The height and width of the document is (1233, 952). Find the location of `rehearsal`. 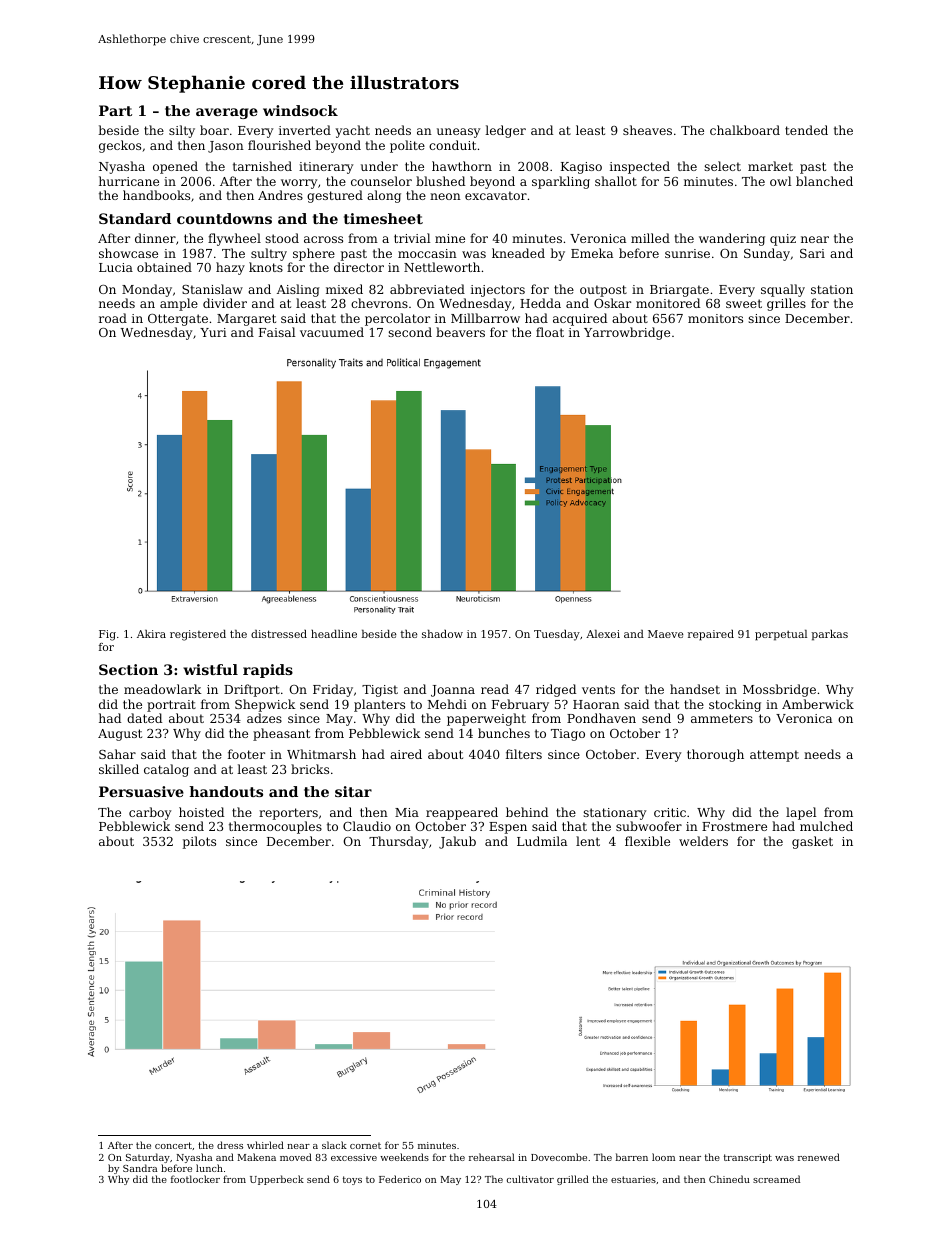

rehearsal is located at coordinates (492, 1157).
